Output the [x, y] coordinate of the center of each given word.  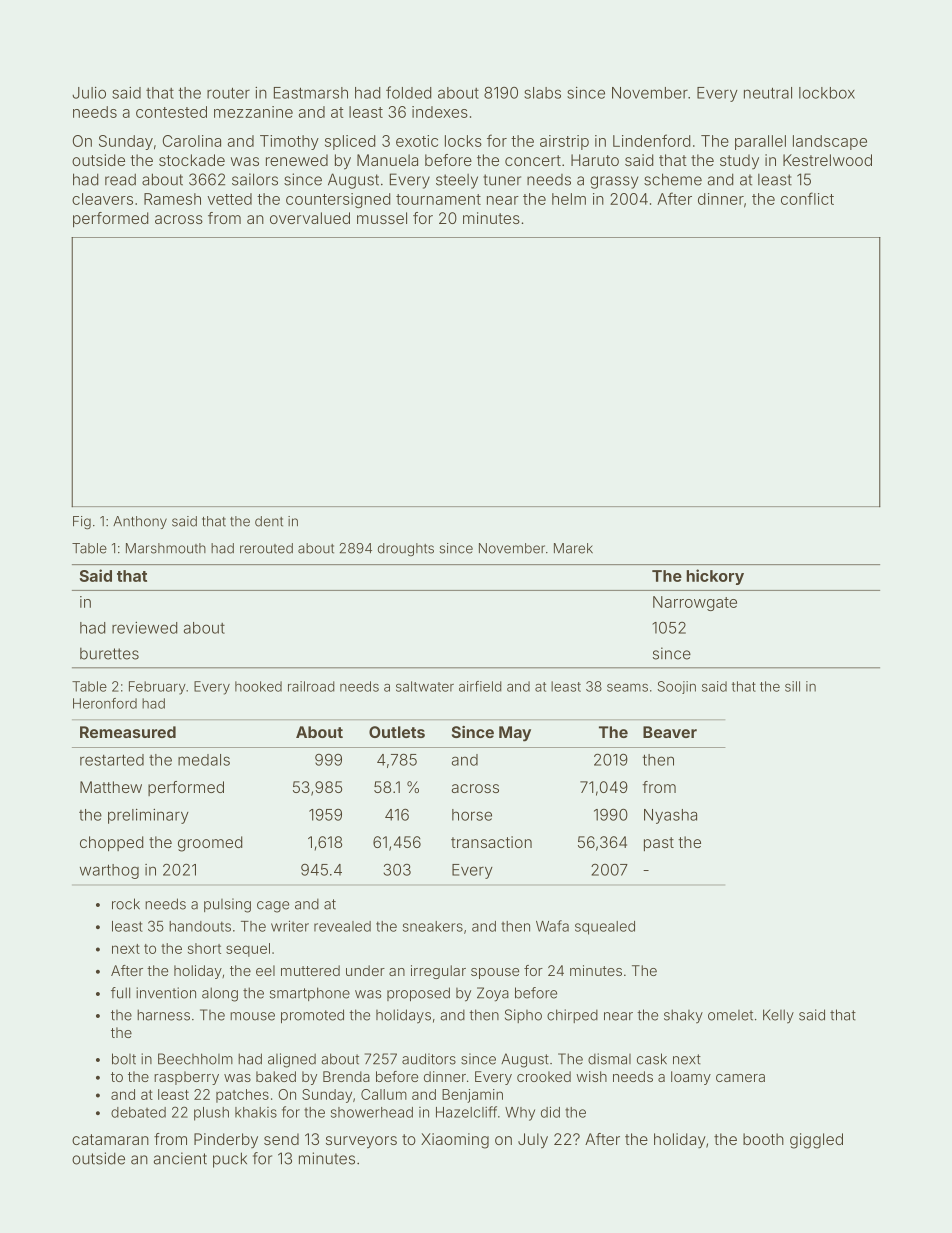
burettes [109, 654]
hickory [715, 577]
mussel [382, 218]
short [204, 948]
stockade [192, 160]
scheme [673, 179]
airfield [480, 686]
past [659, 844]
